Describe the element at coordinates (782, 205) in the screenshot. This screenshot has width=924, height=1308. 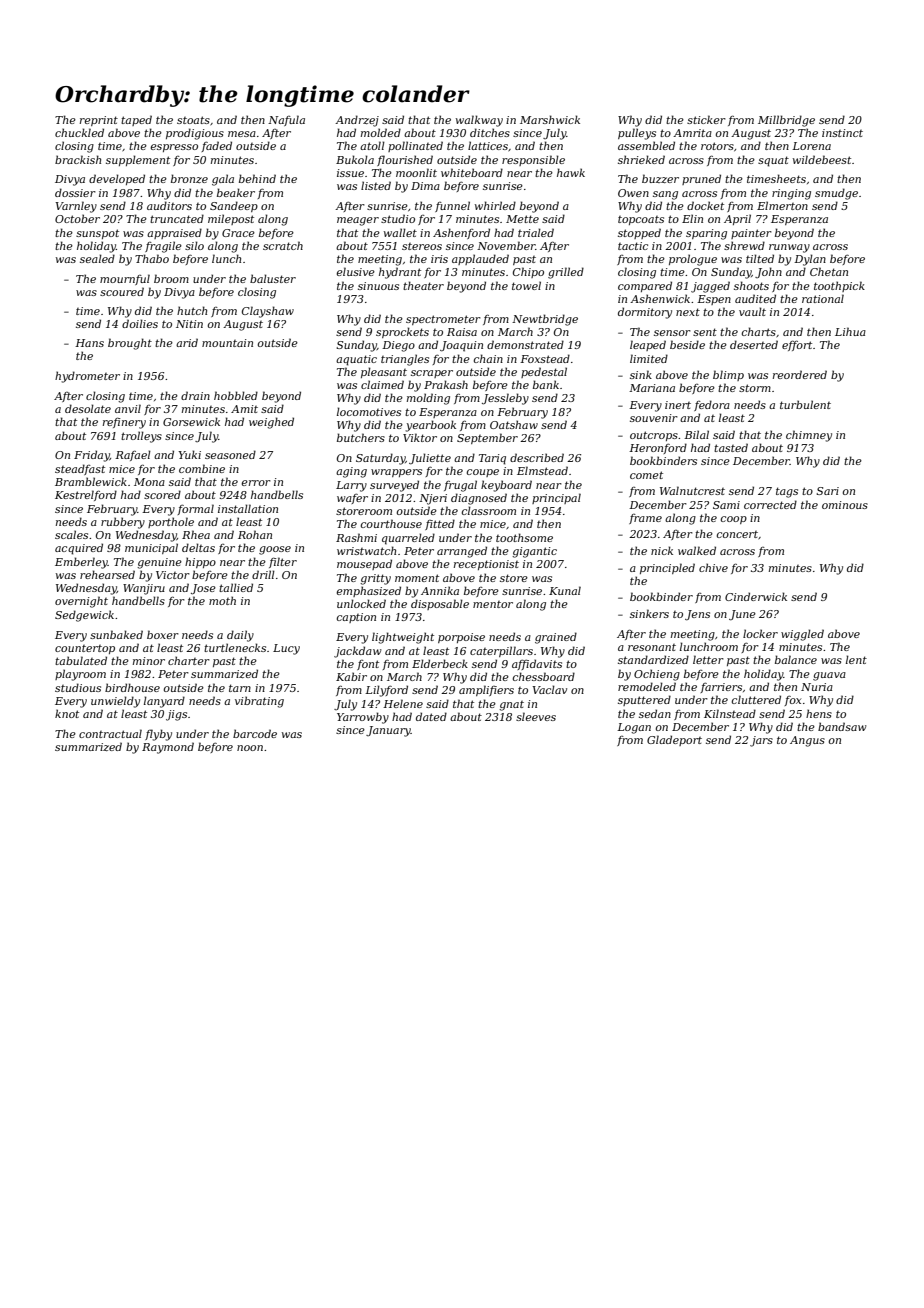
I see `Elmerton` at that location.
